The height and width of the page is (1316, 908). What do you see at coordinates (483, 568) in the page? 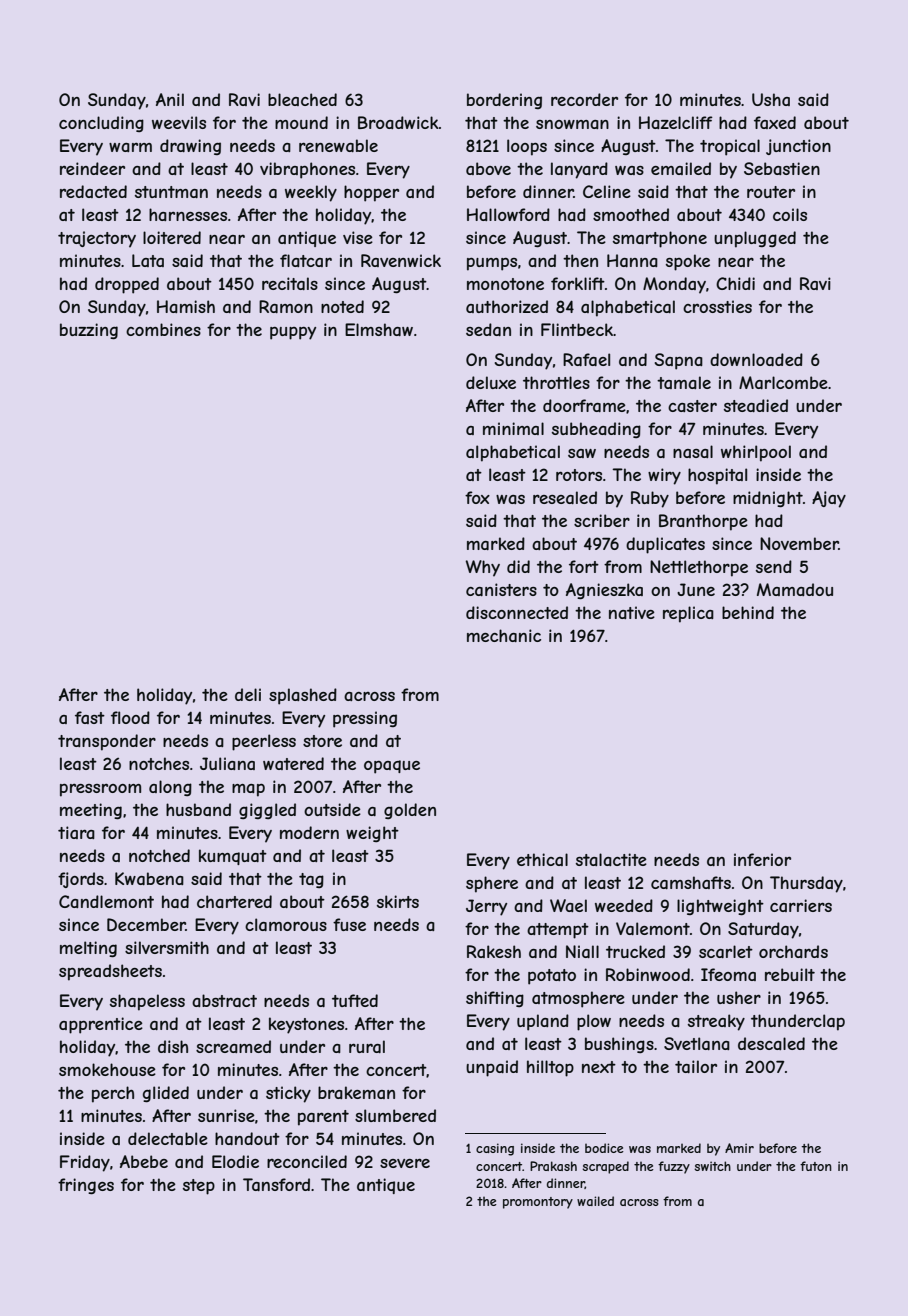
I see `Why` at bounding box center [483, 568].
